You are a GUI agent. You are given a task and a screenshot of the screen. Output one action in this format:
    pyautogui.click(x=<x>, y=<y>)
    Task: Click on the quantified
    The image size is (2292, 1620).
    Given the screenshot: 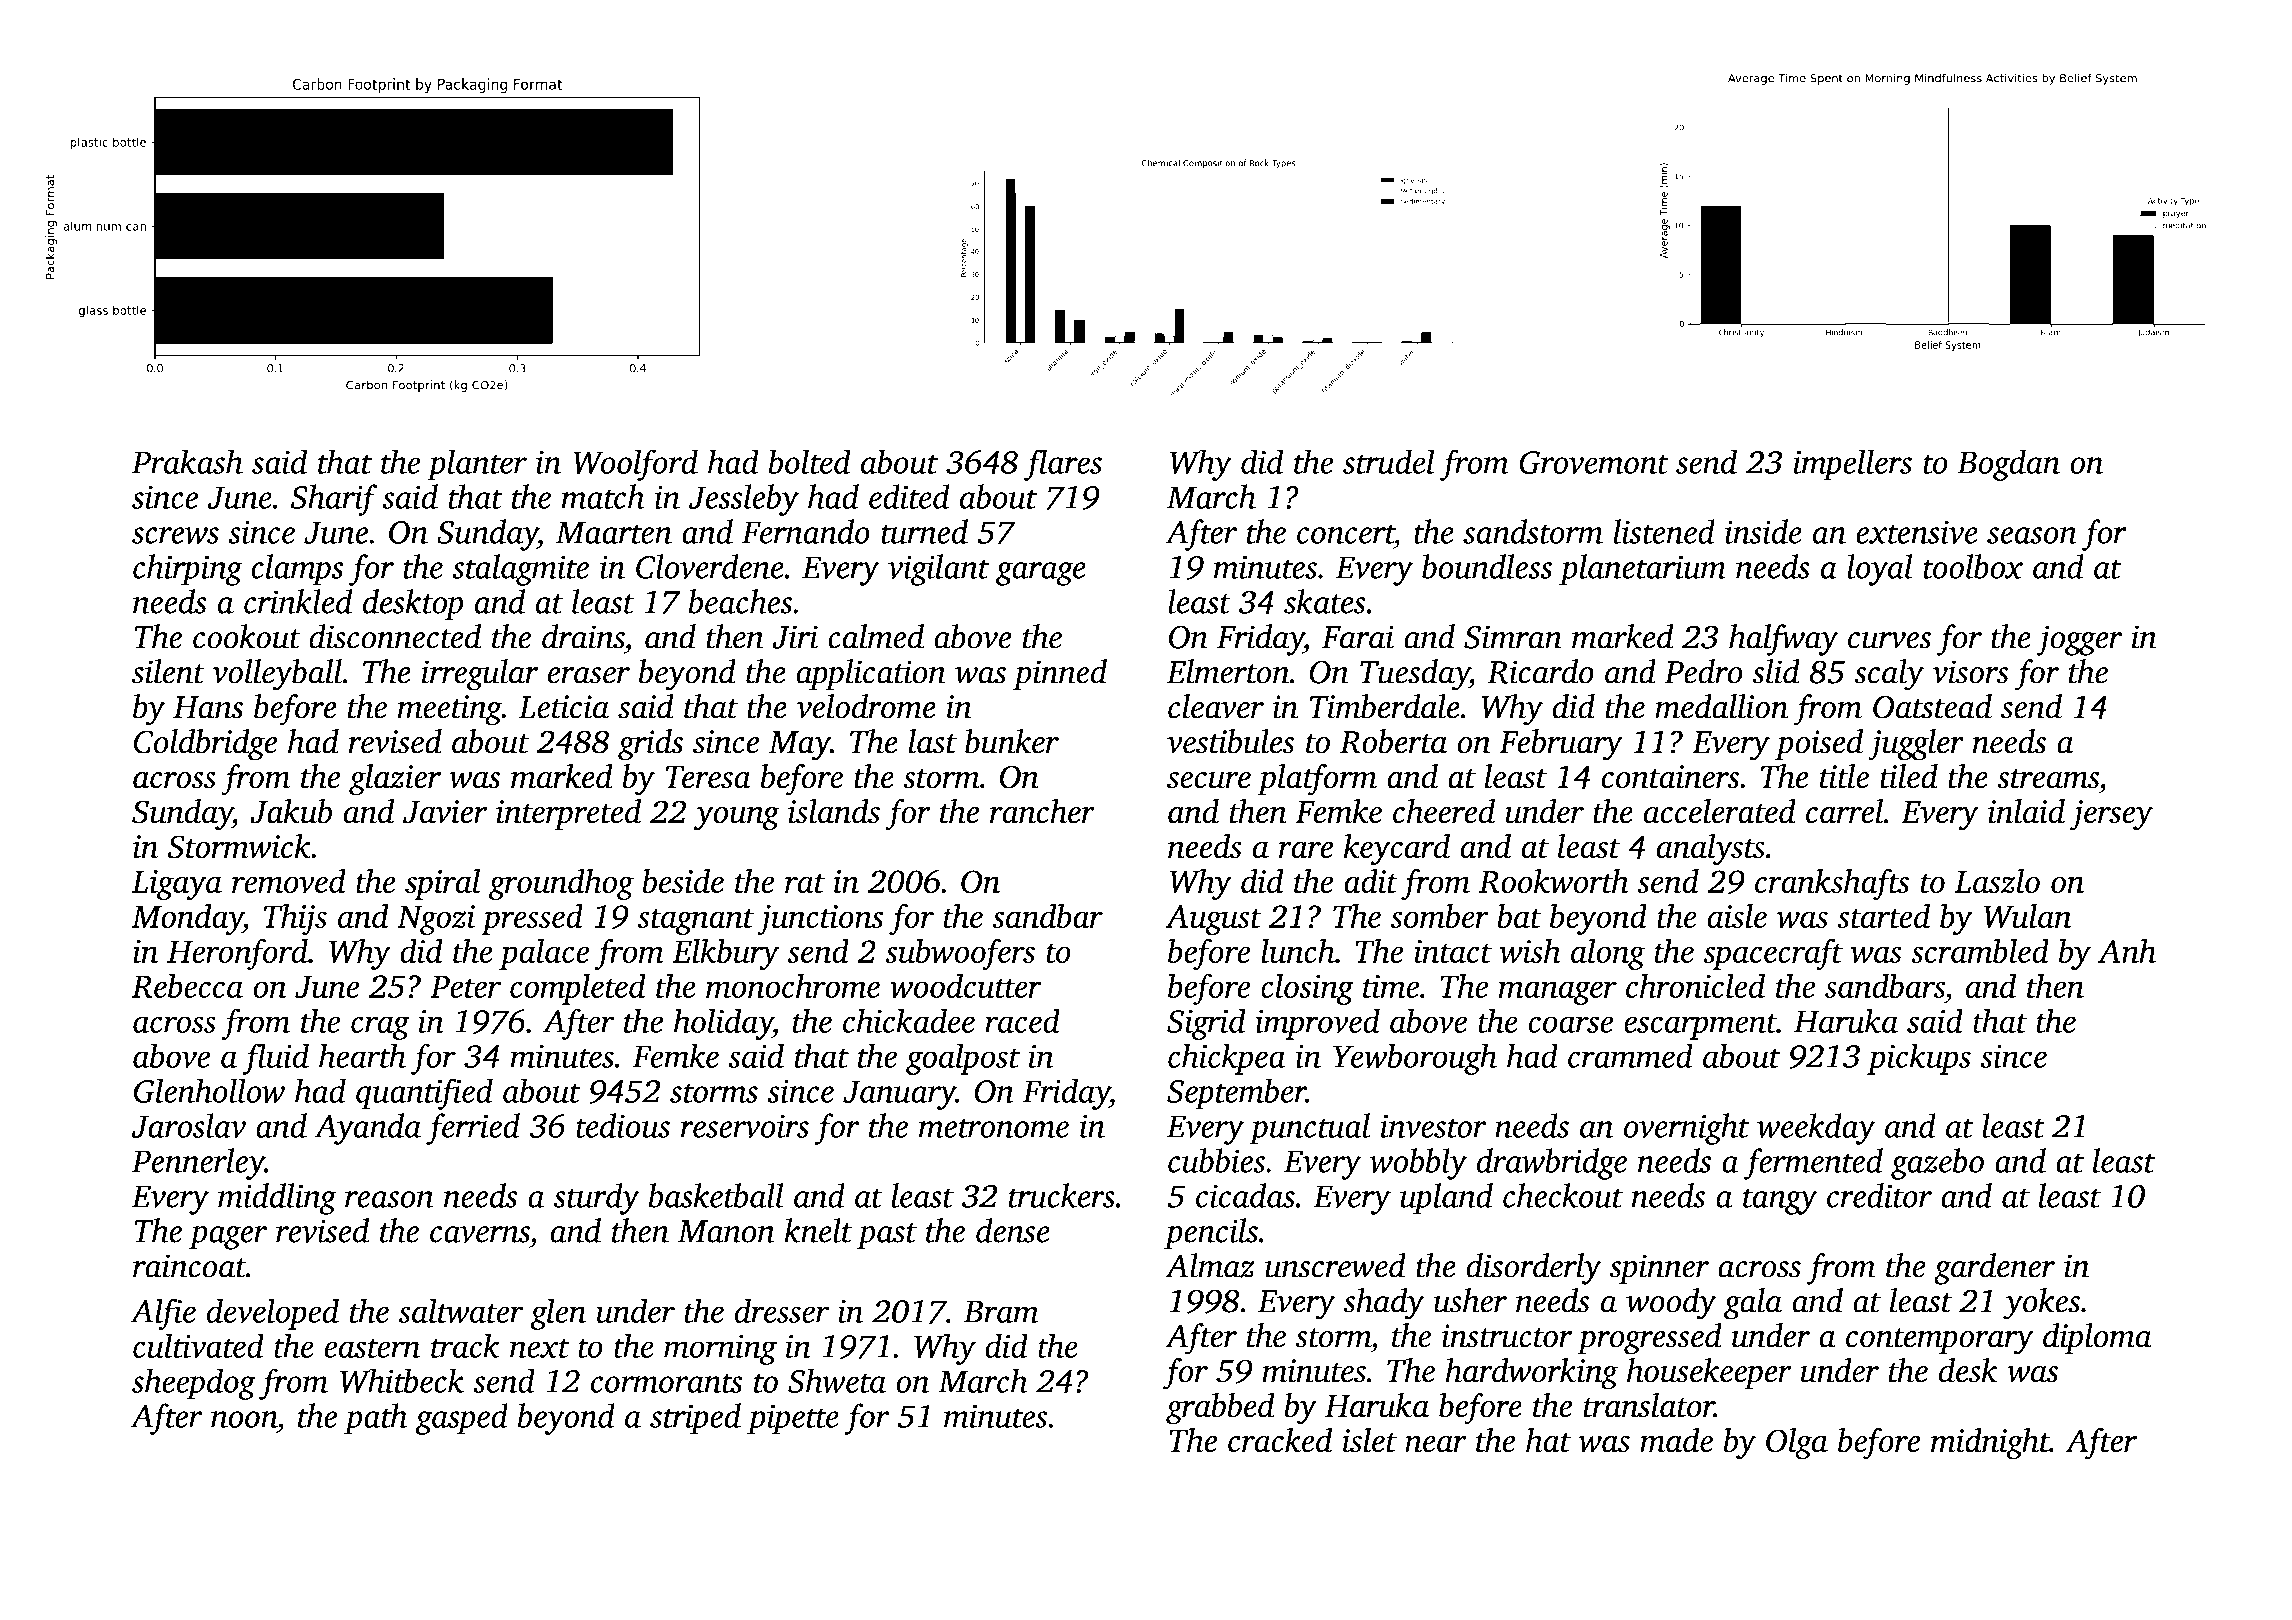 What is the action you would take?
    pyautogui.click(x=424, y=1094)
